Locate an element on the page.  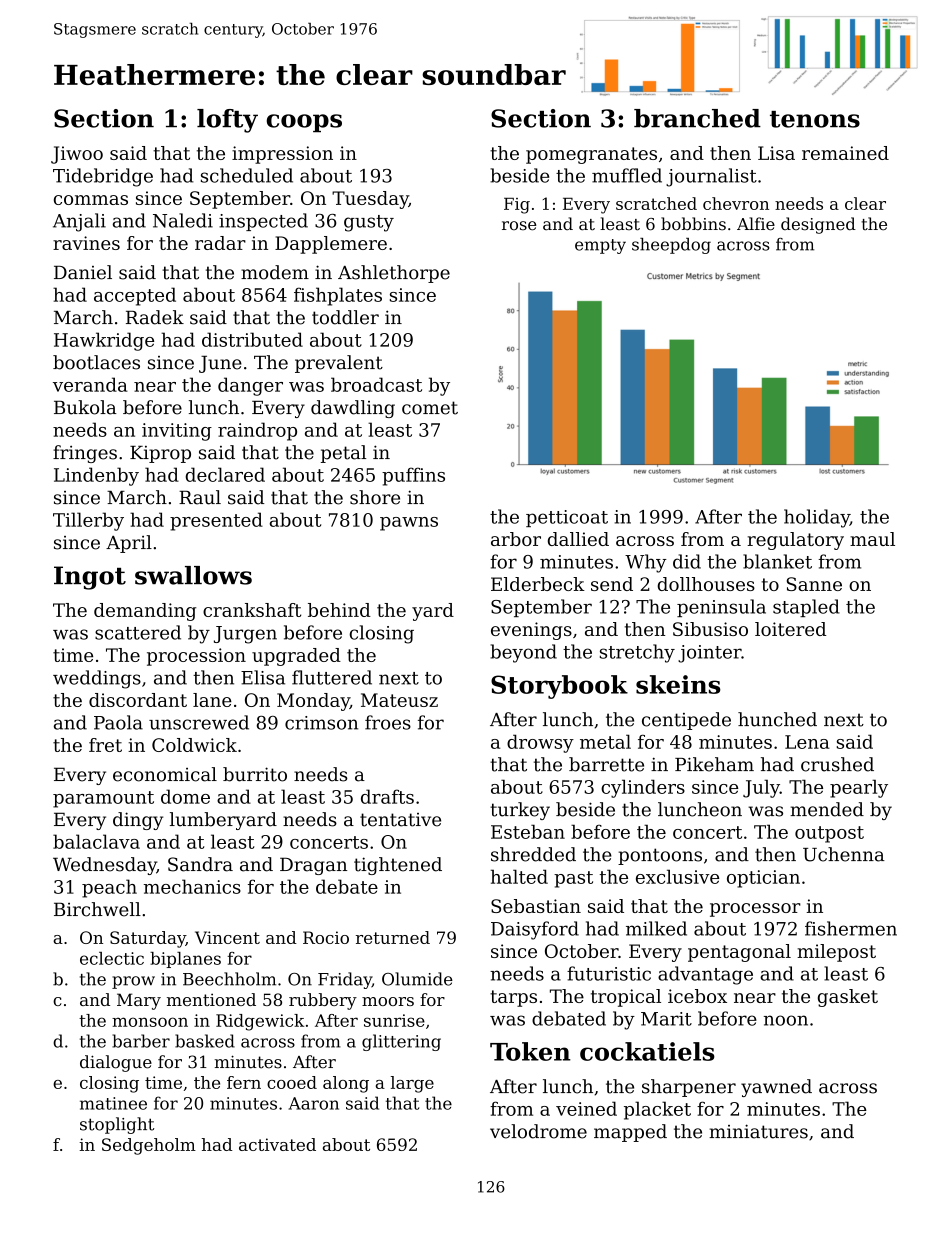
tenons is located at coordinates (815, 119).
